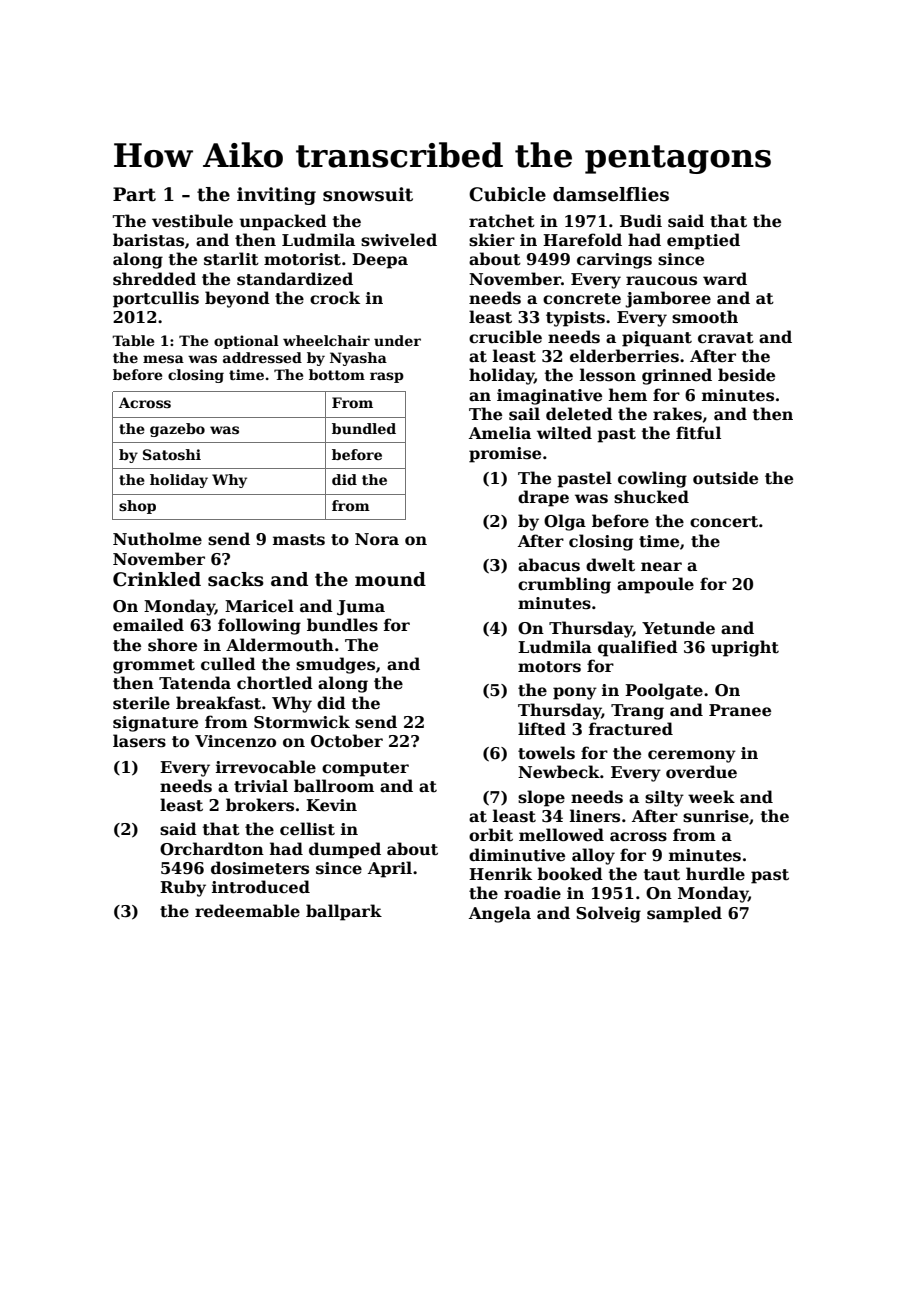 The image size is (908, 1316). What do you see at coordinates (549, 565) in the screenshot?
I see `abacus` at bounding box center [549, 565].
